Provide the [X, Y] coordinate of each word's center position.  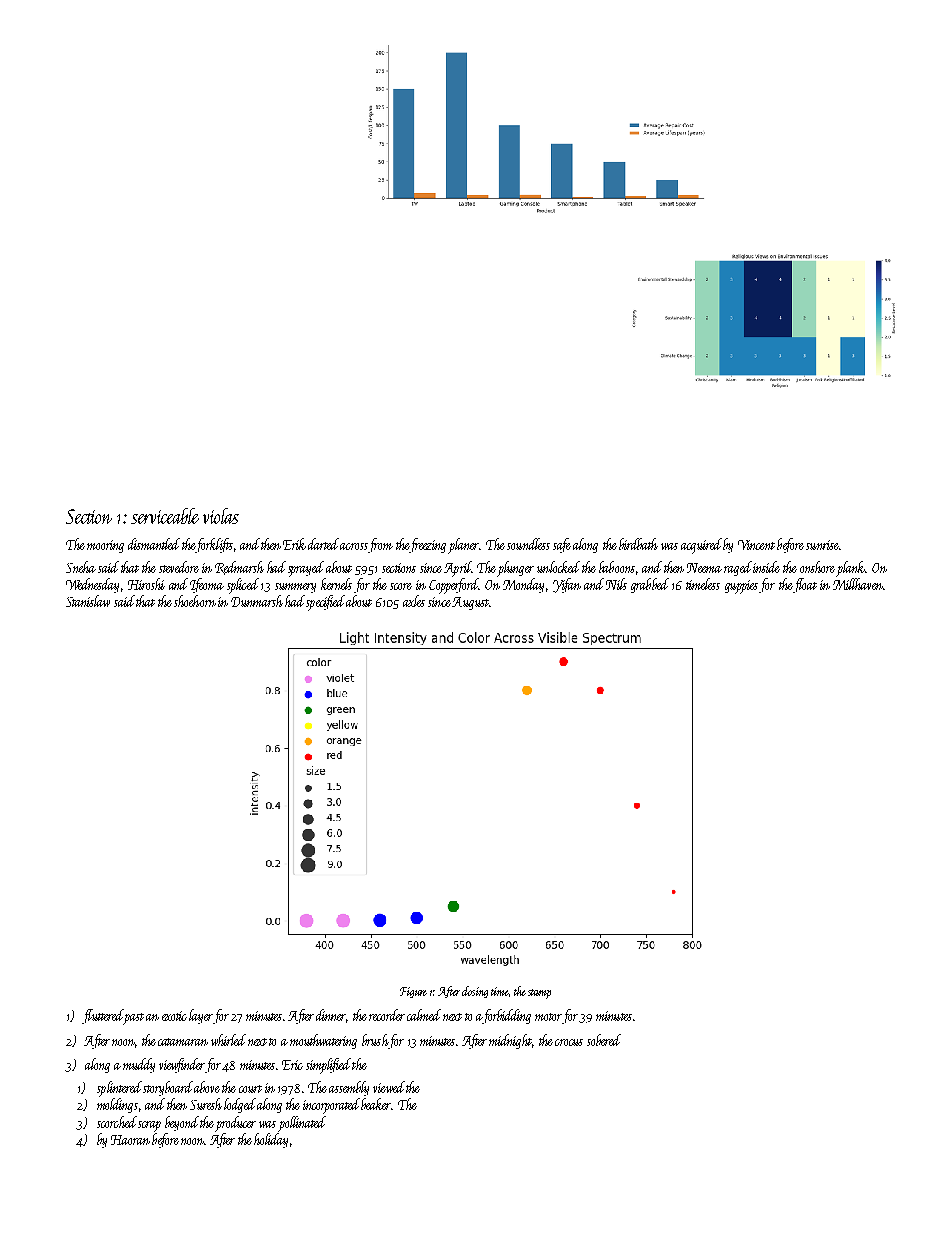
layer [201, 1016]
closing [475, 992]
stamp [539, 994]
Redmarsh [239, 568]
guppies [741, 587]
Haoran [130, 1140]
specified [325, 603]
